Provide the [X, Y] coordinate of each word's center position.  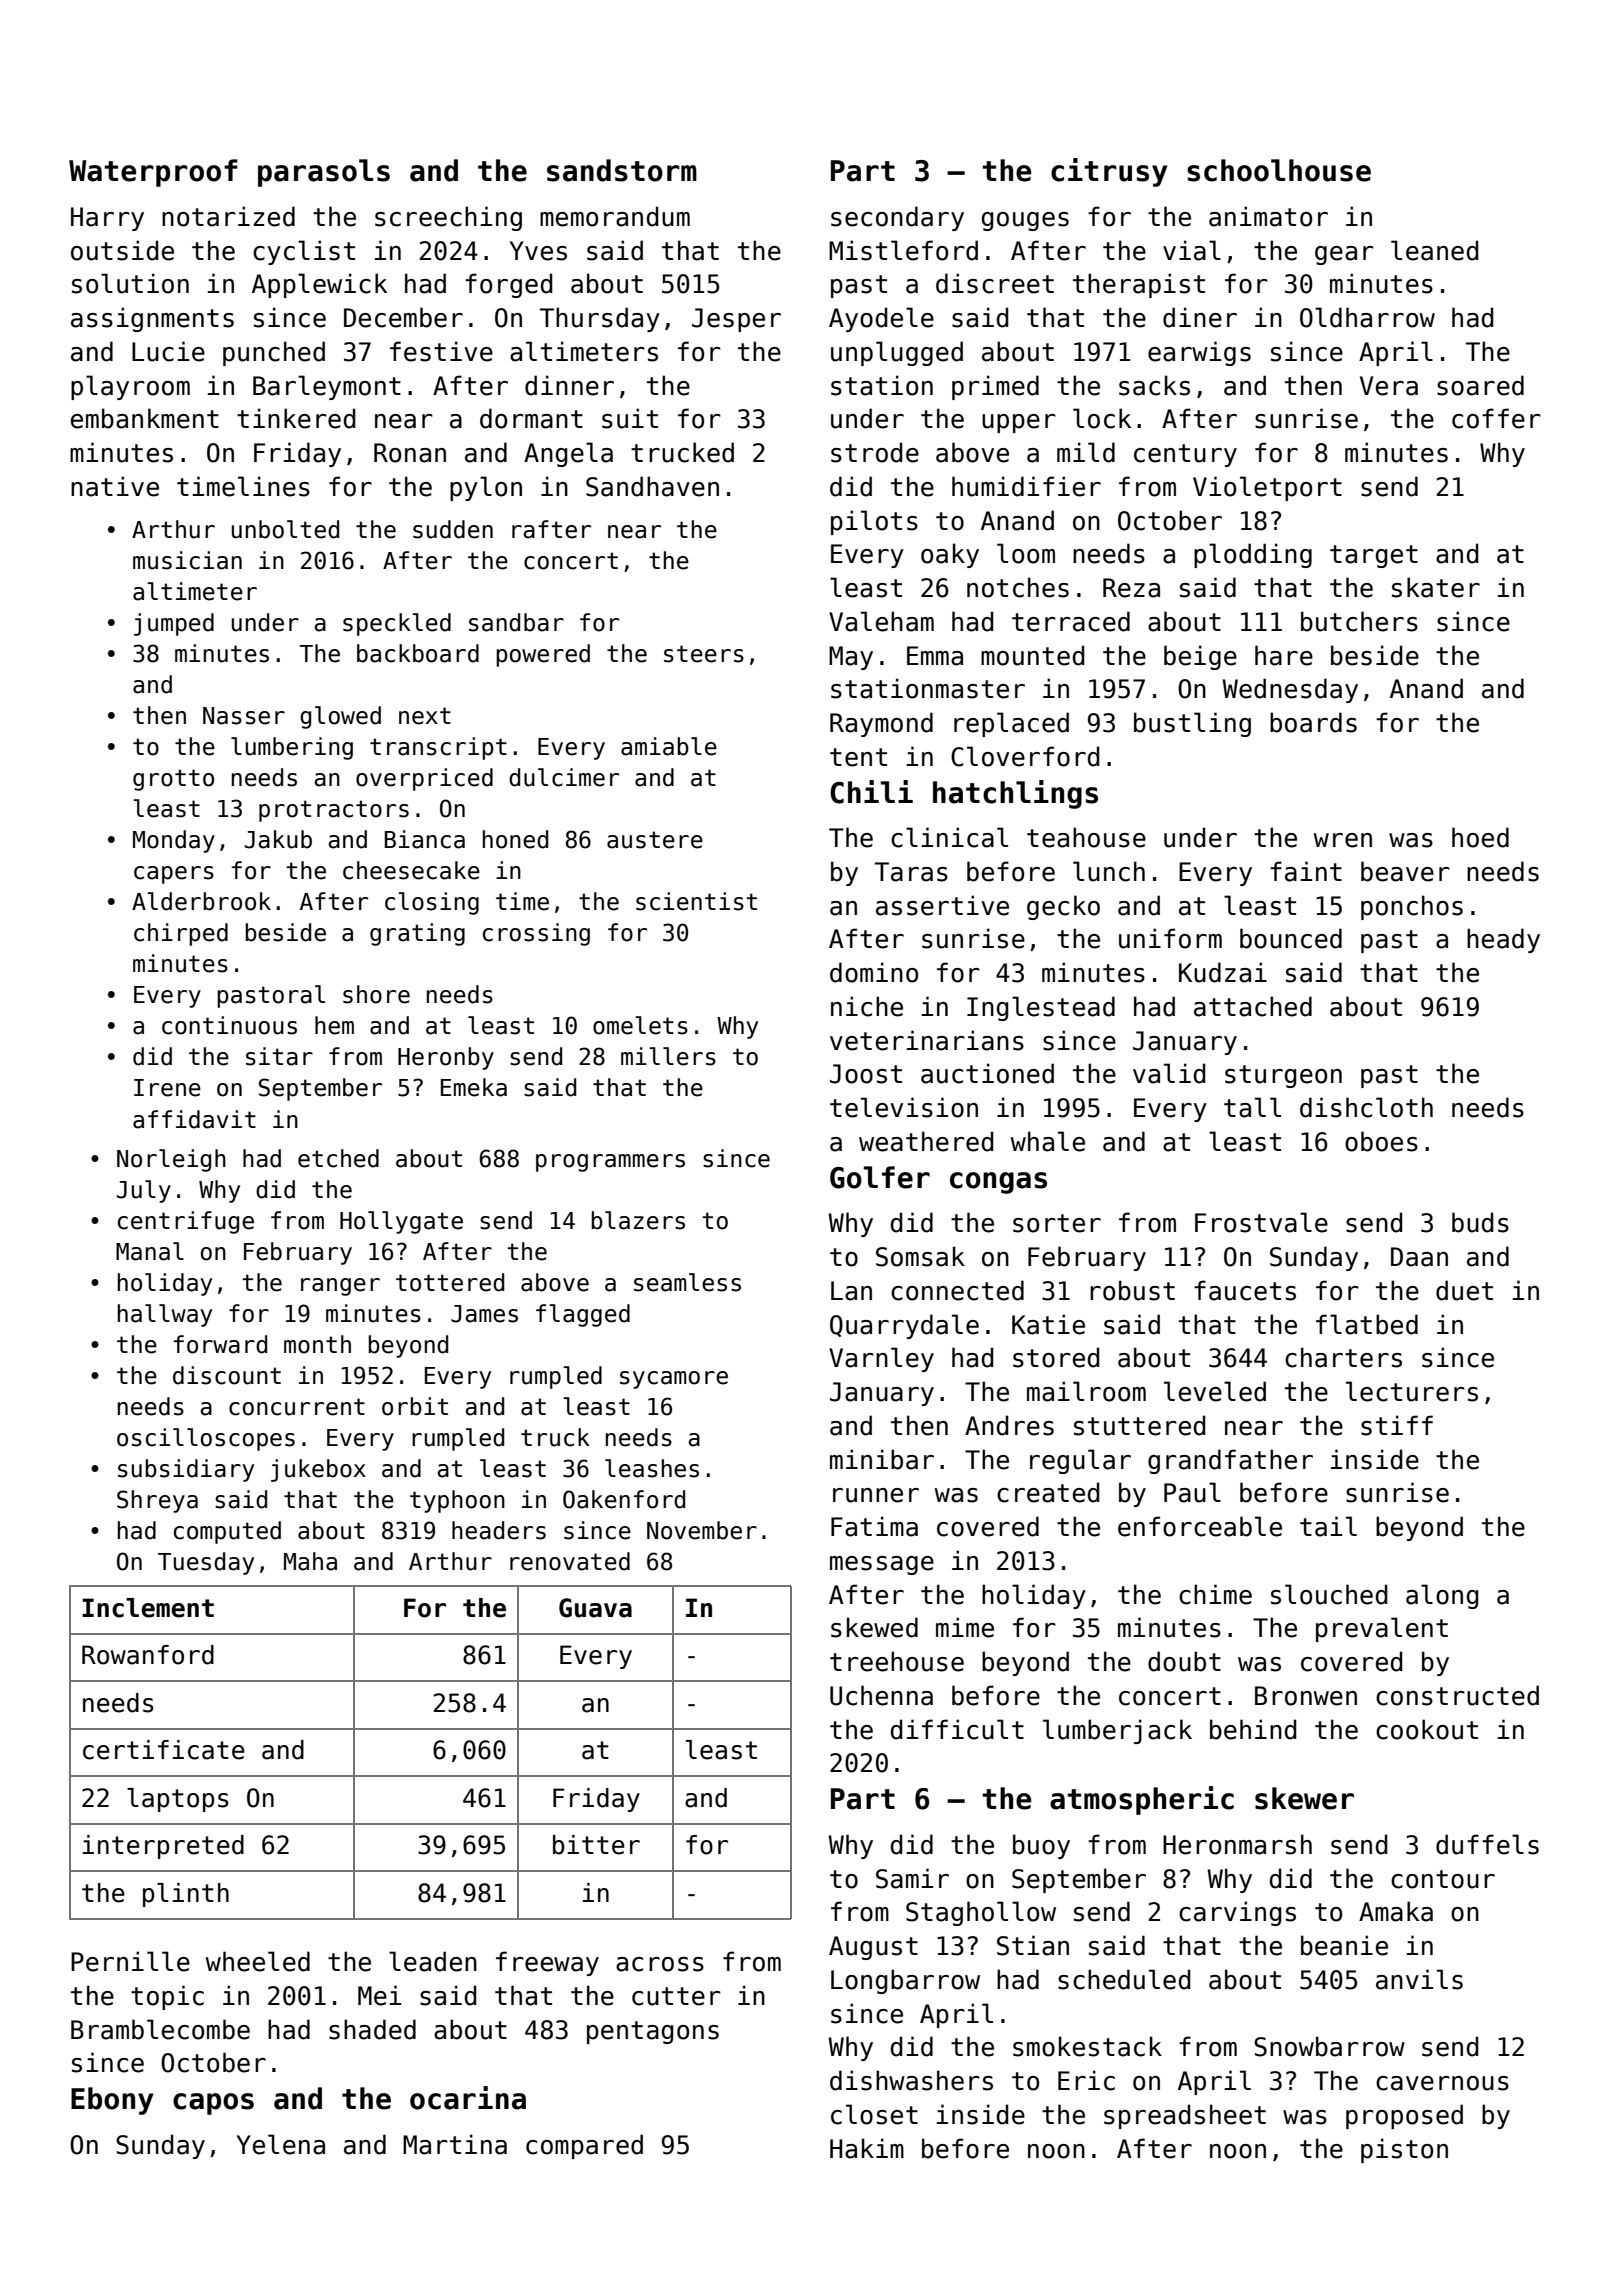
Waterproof [153, 173]
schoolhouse [1279, 170]
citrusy [1109, 172]
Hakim [867, 2148]
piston [1404, 2150]
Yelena [281, 2144]
